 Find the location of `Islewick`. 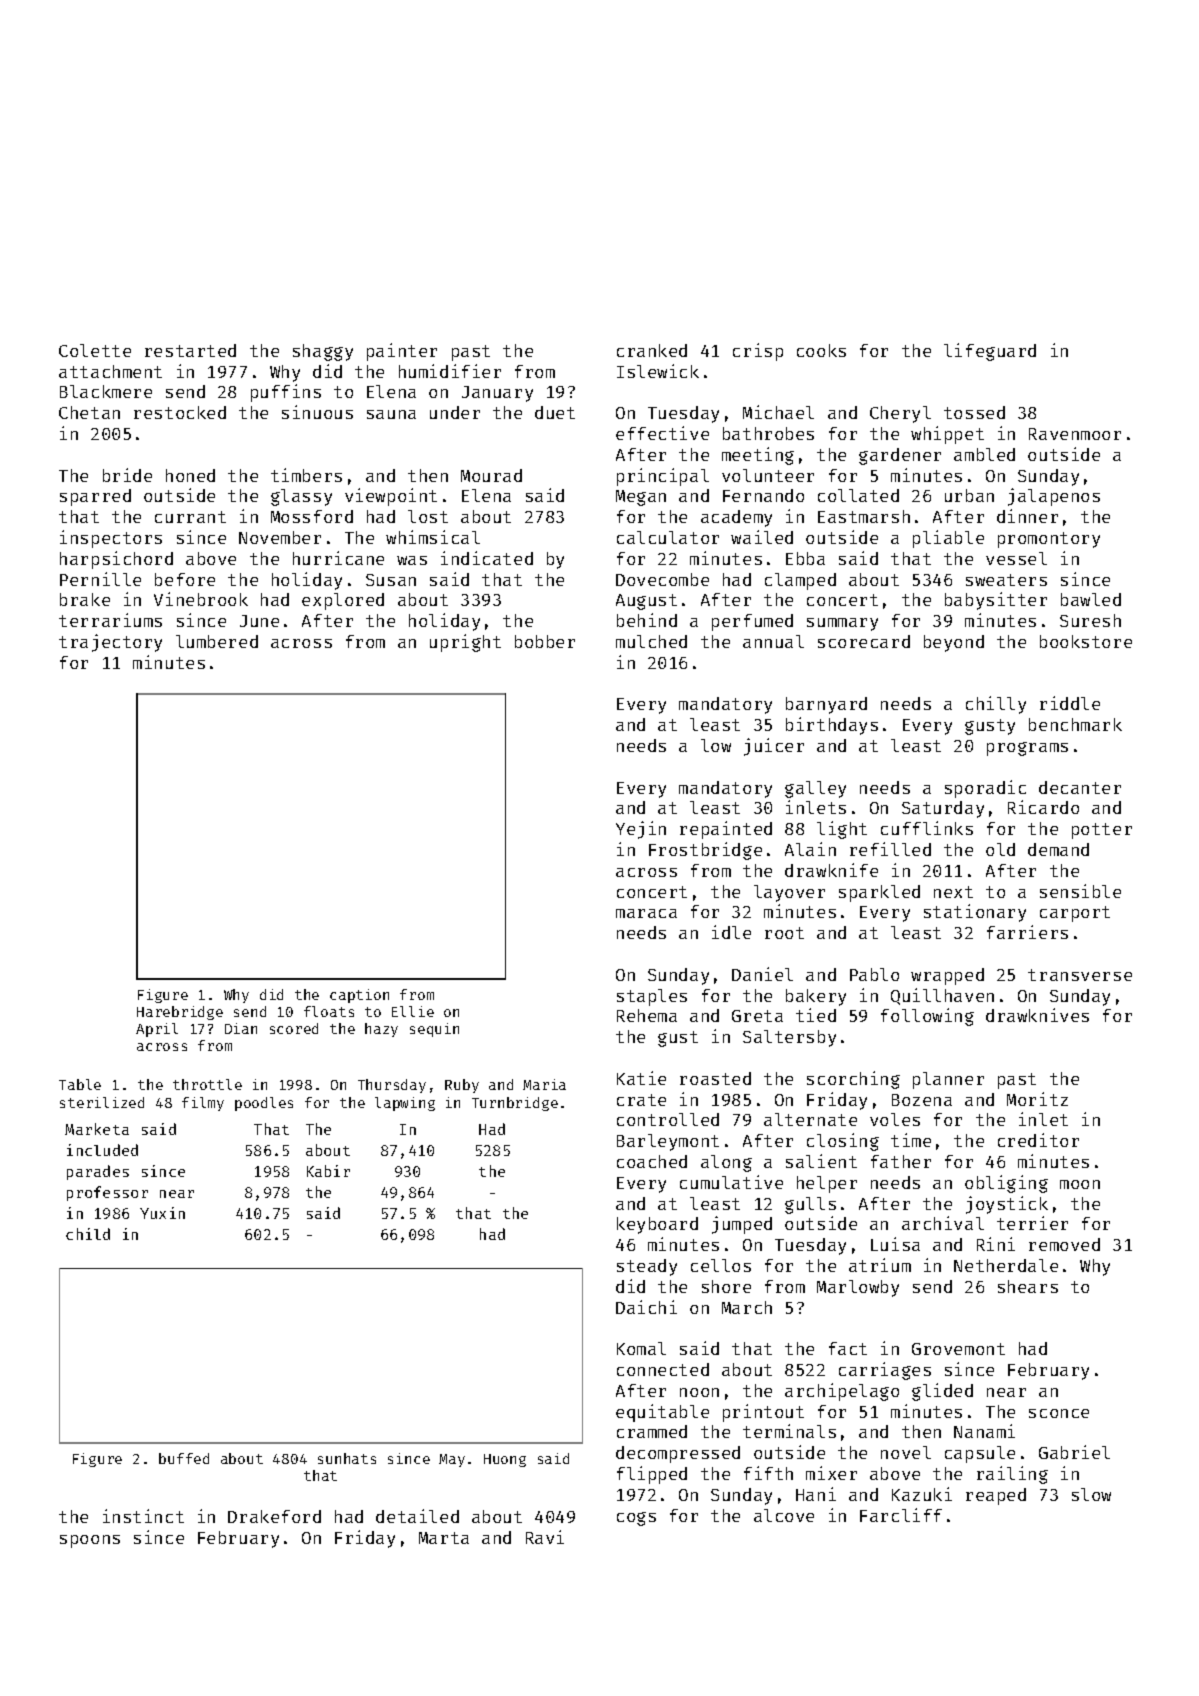

Islewick is located at coordinates (658, 371).
